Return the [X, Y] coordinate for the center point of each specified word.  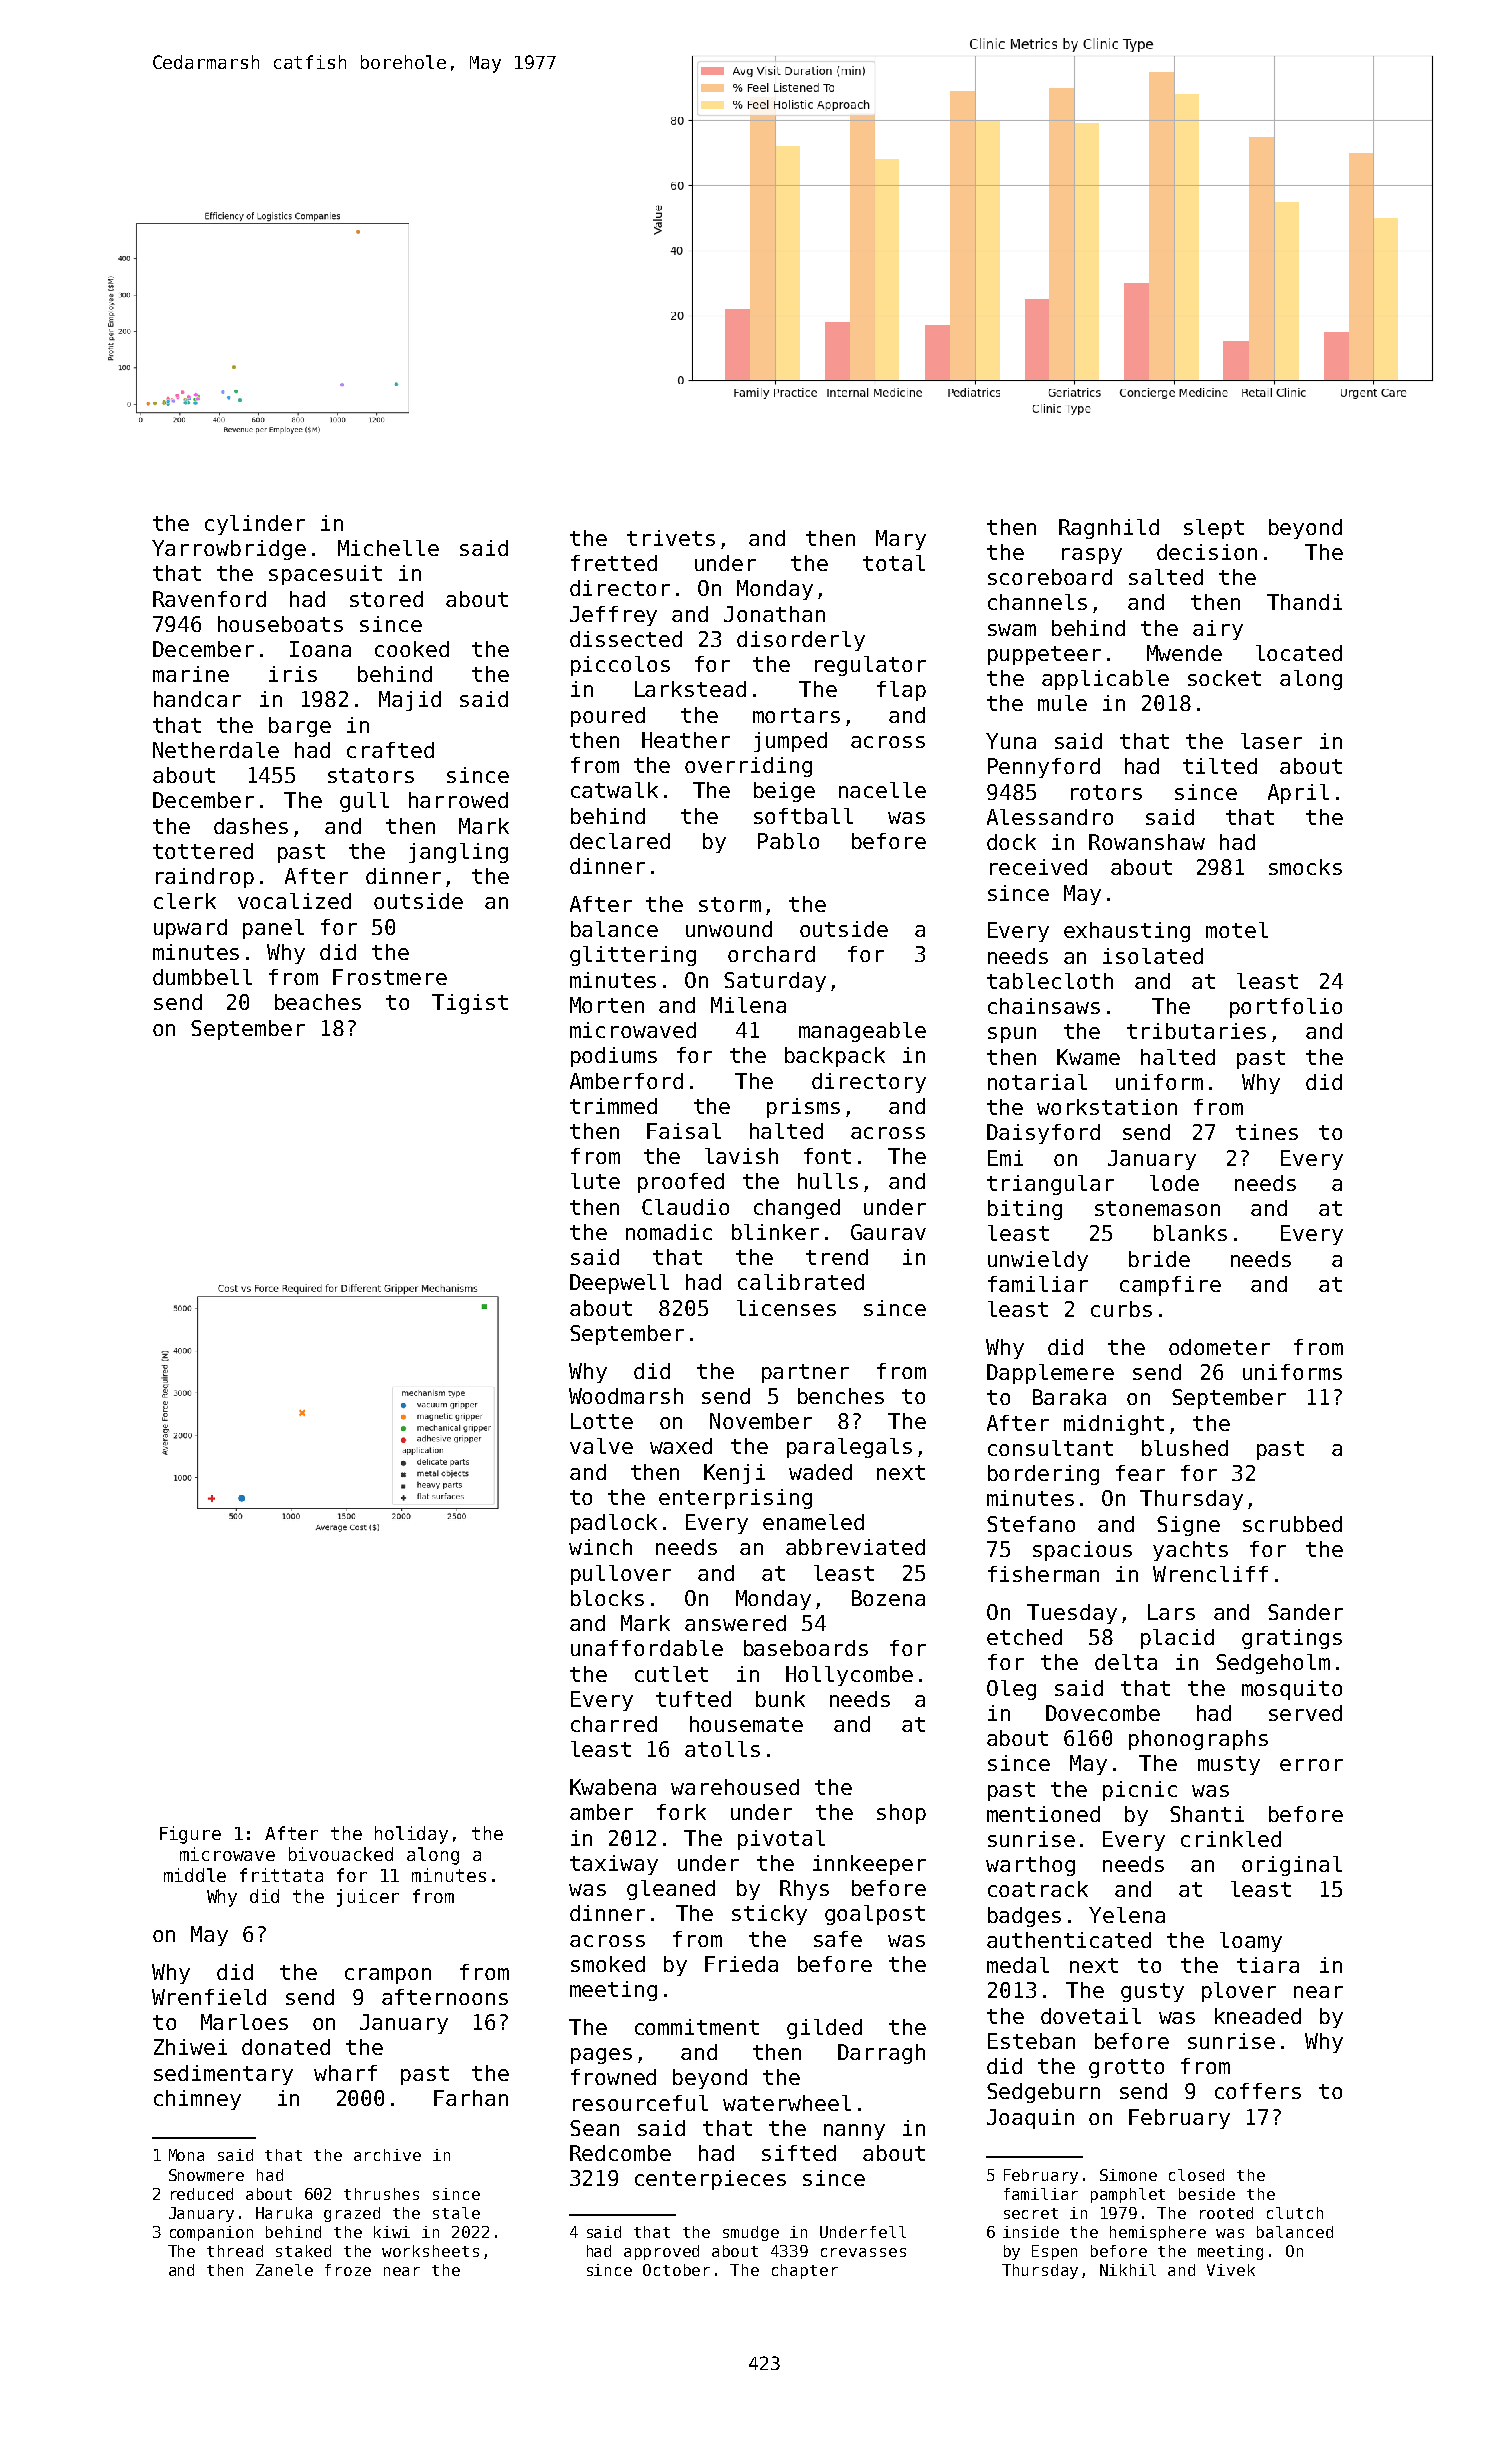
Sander [1305, 1612]
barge [300, 727]
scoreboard [1050, 577]
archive [387, 2155]
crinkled [1231, 1839]
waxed [681, 1446]
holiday [411, 1835]
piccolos [620, 666]
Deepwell [619, 1284]
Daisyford [1043, 1134]
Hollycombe [849, 1676]
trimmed [613, 1106]
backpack [835, 1057]
